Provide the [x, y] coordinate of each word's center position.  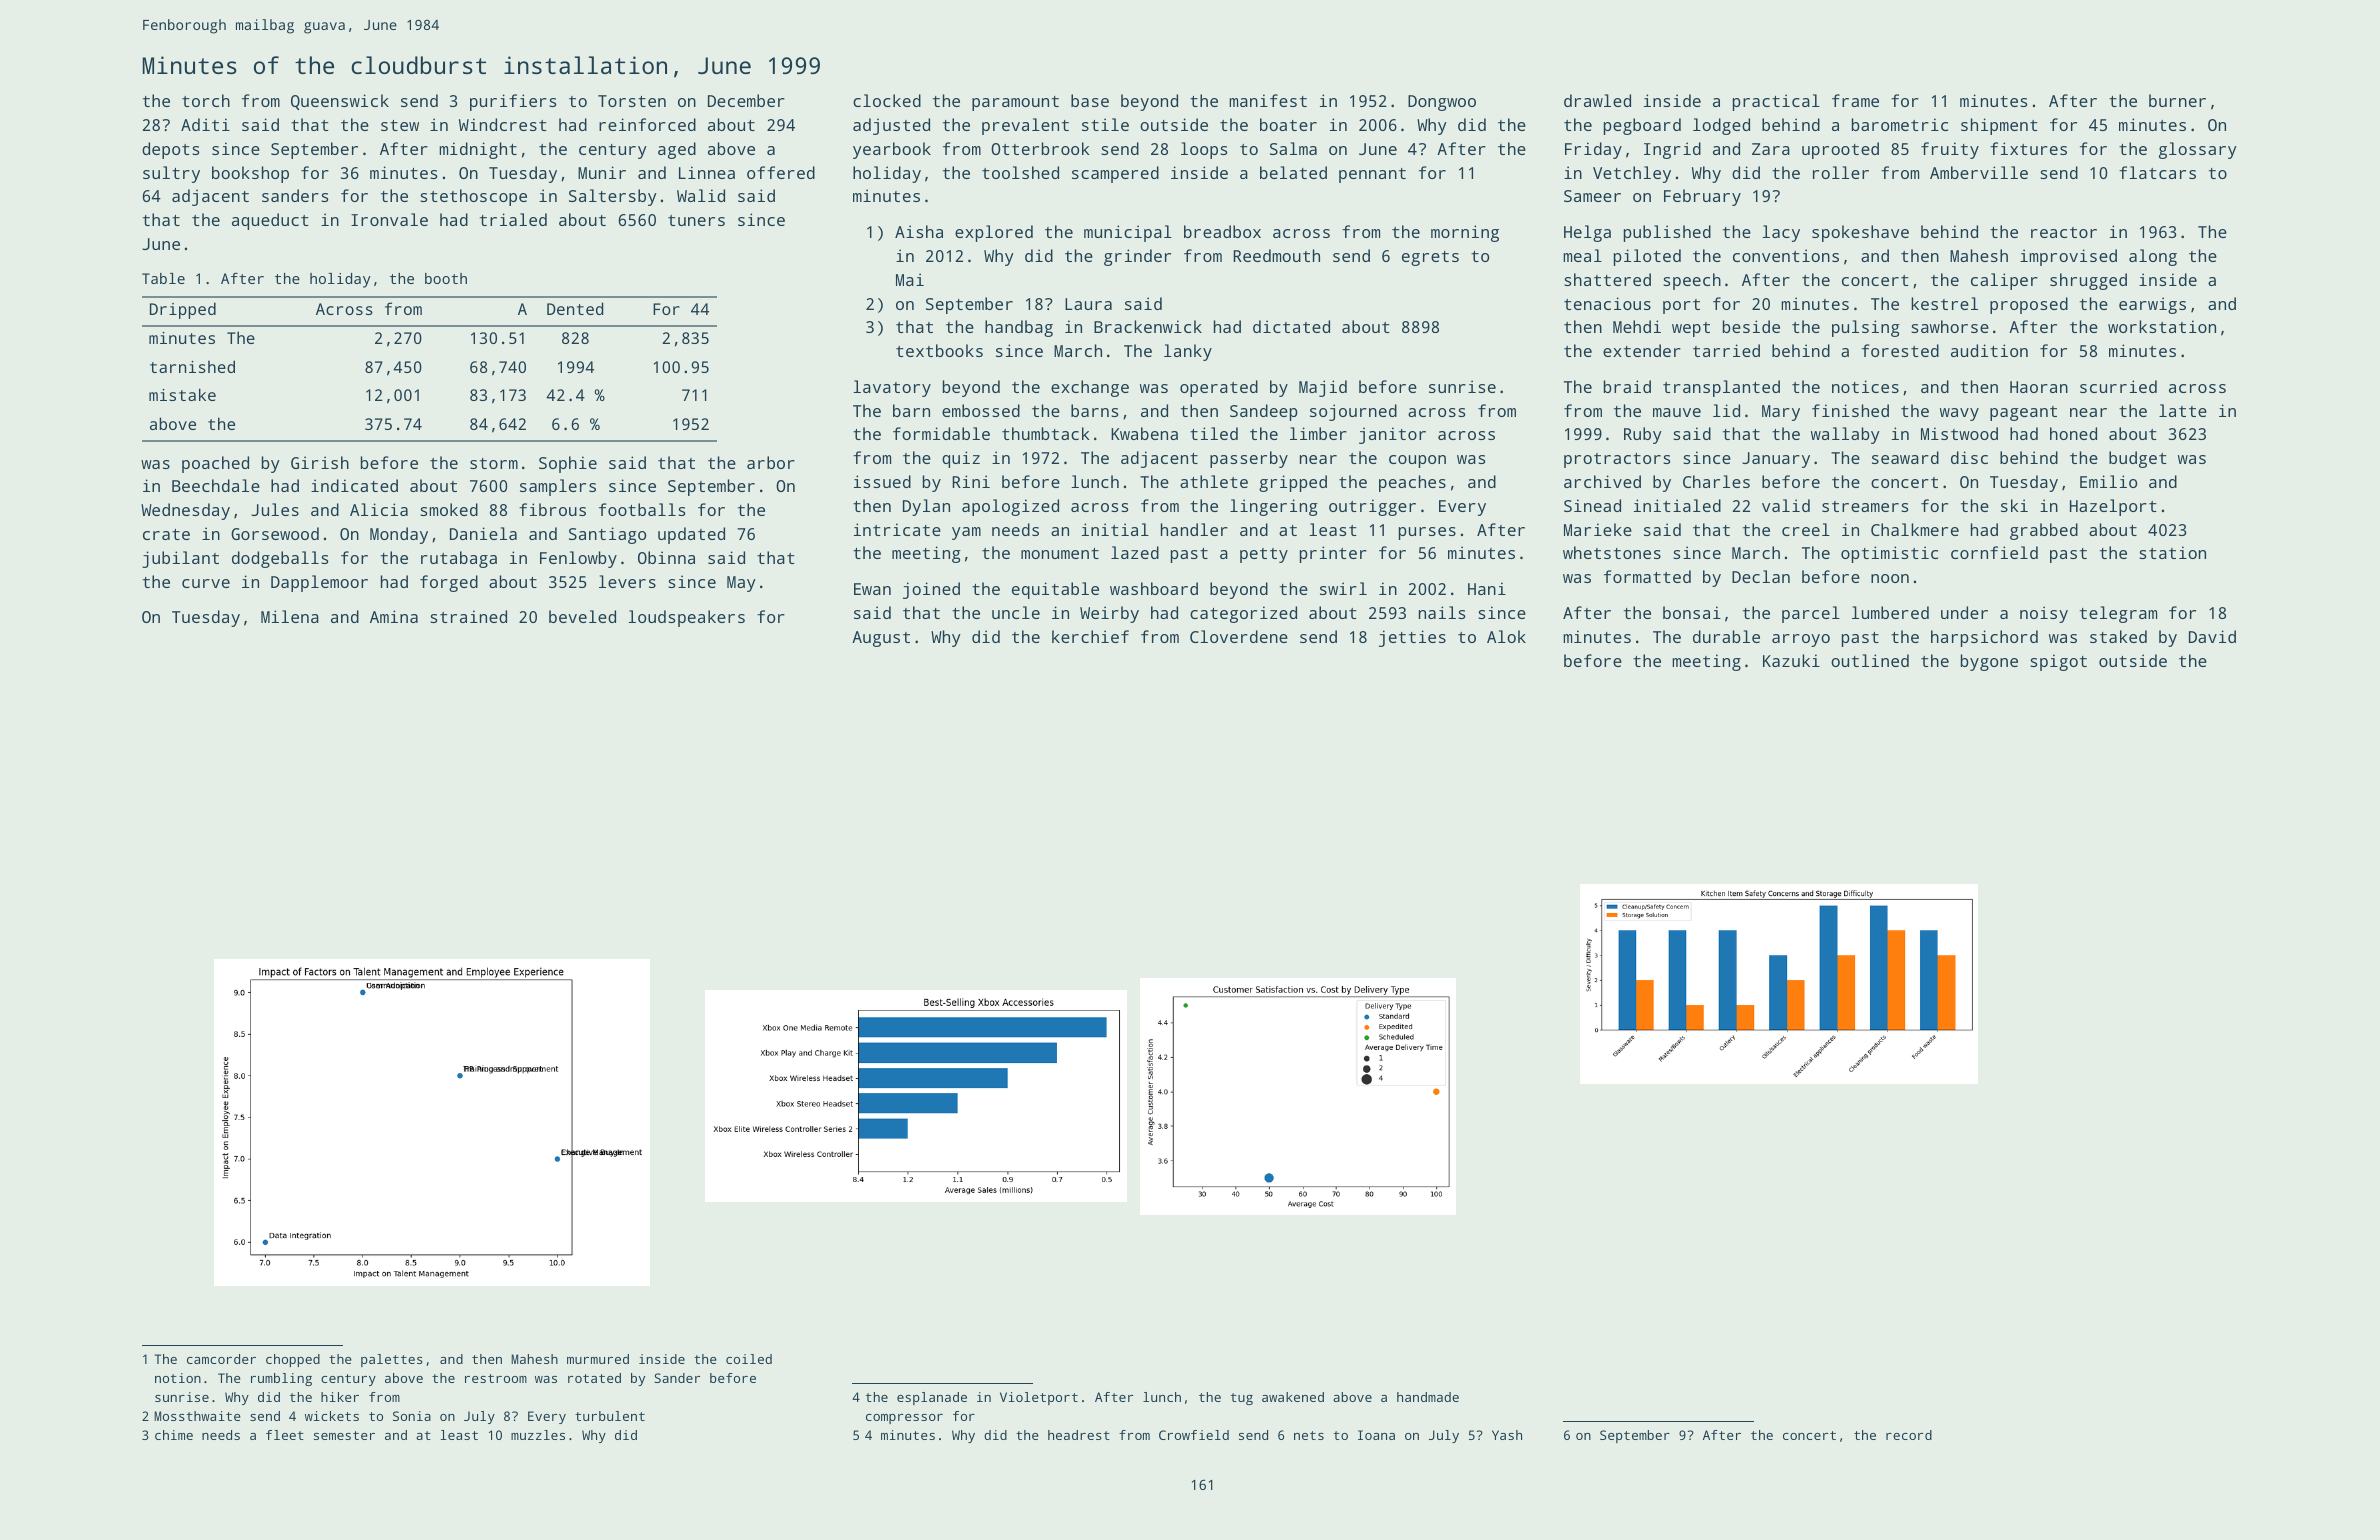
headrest [1079, 1435]
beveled [582, 616]
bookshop [250, 174]
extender [1642, 350]
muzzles [538, 1435]
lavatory [892, 388]
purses [1427, 533]
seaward [1905, 457]
